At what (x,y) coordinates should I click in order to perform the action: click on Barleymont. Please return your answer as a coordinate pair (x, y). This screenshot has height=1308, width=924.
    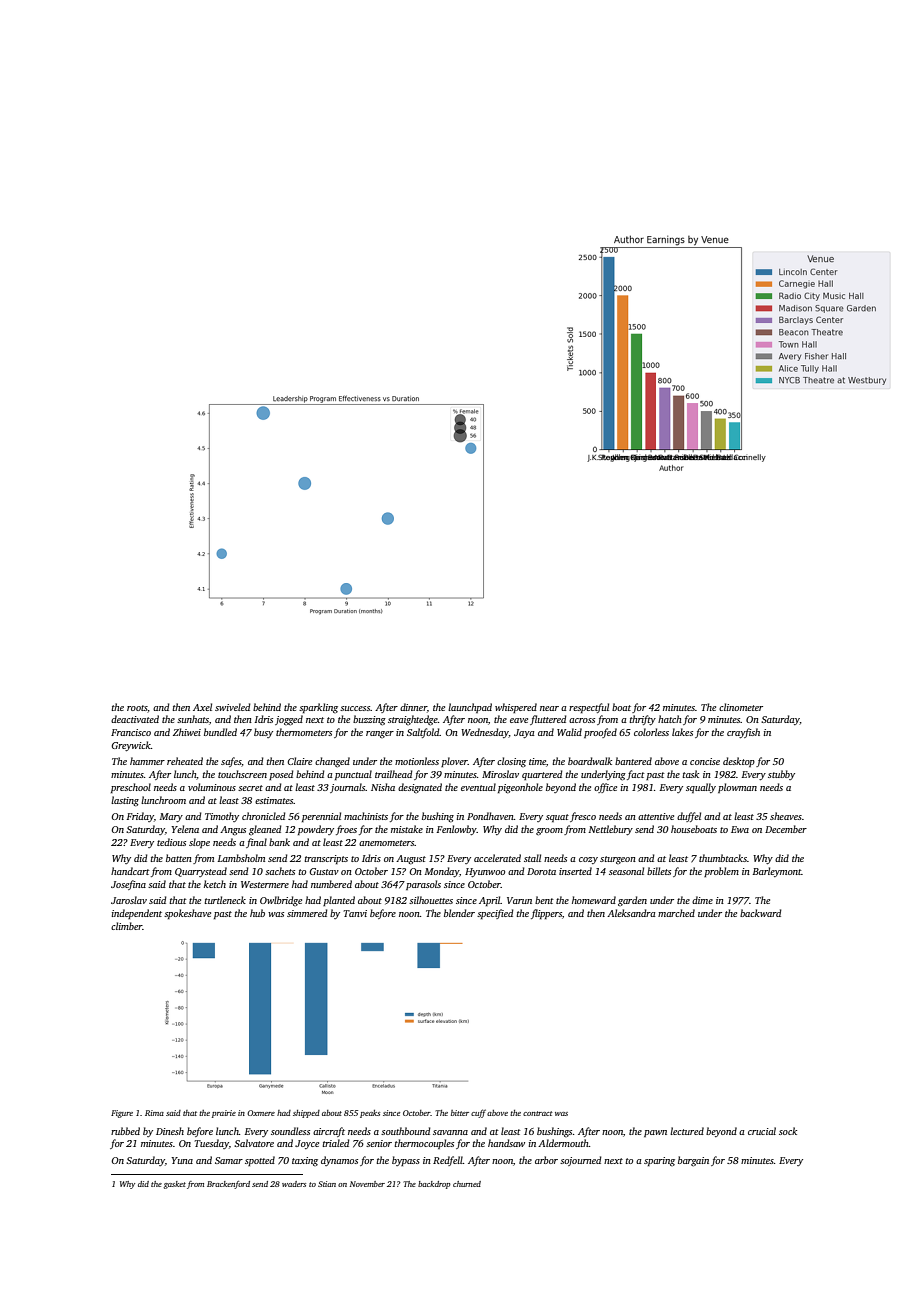
    Looking at the image, I should click on (777, 872).
